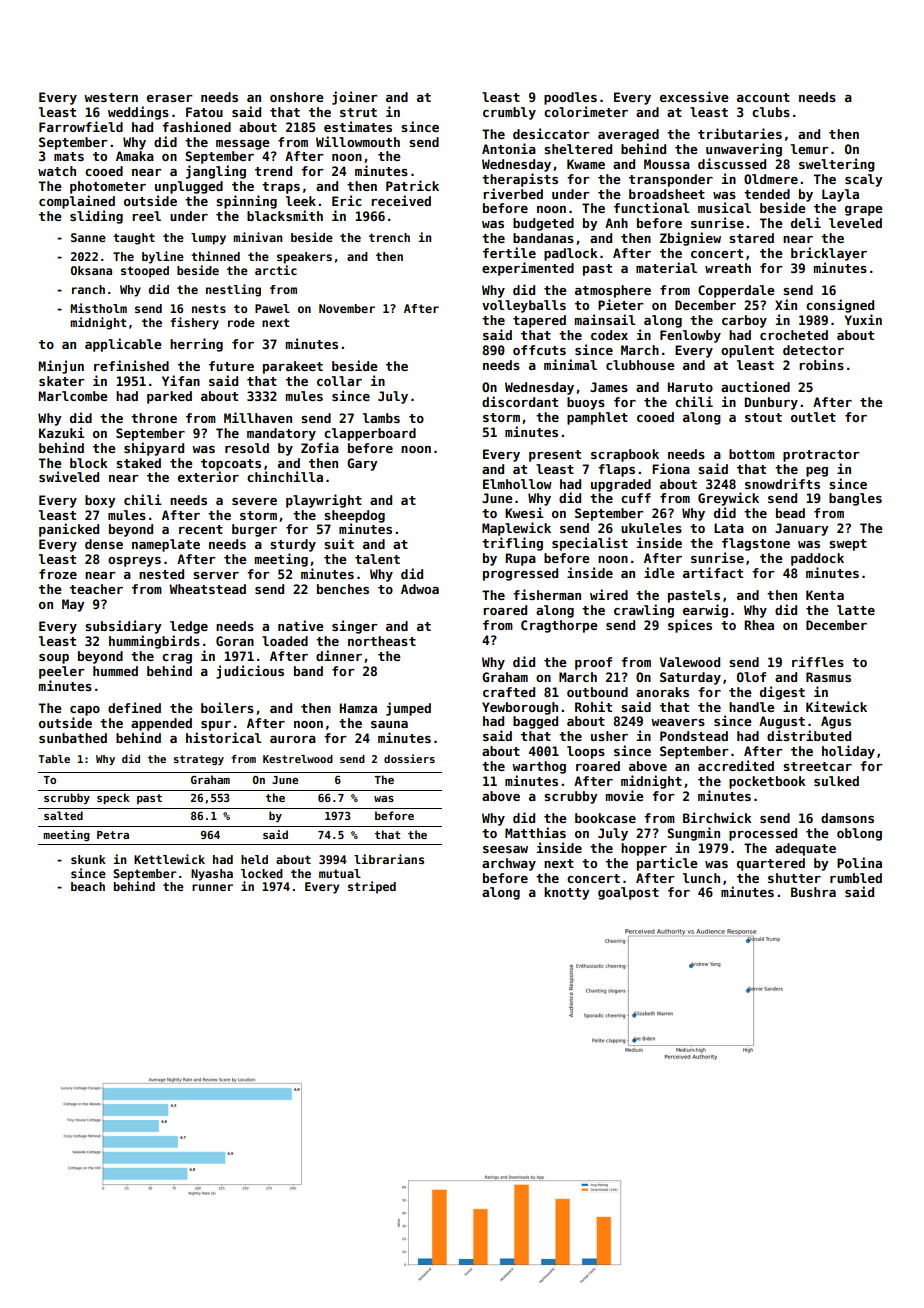 This screenshot has width=924, height=1308. Describe the element at coordinates (254, 530) in the screenshot. I see `burger` at that location.
